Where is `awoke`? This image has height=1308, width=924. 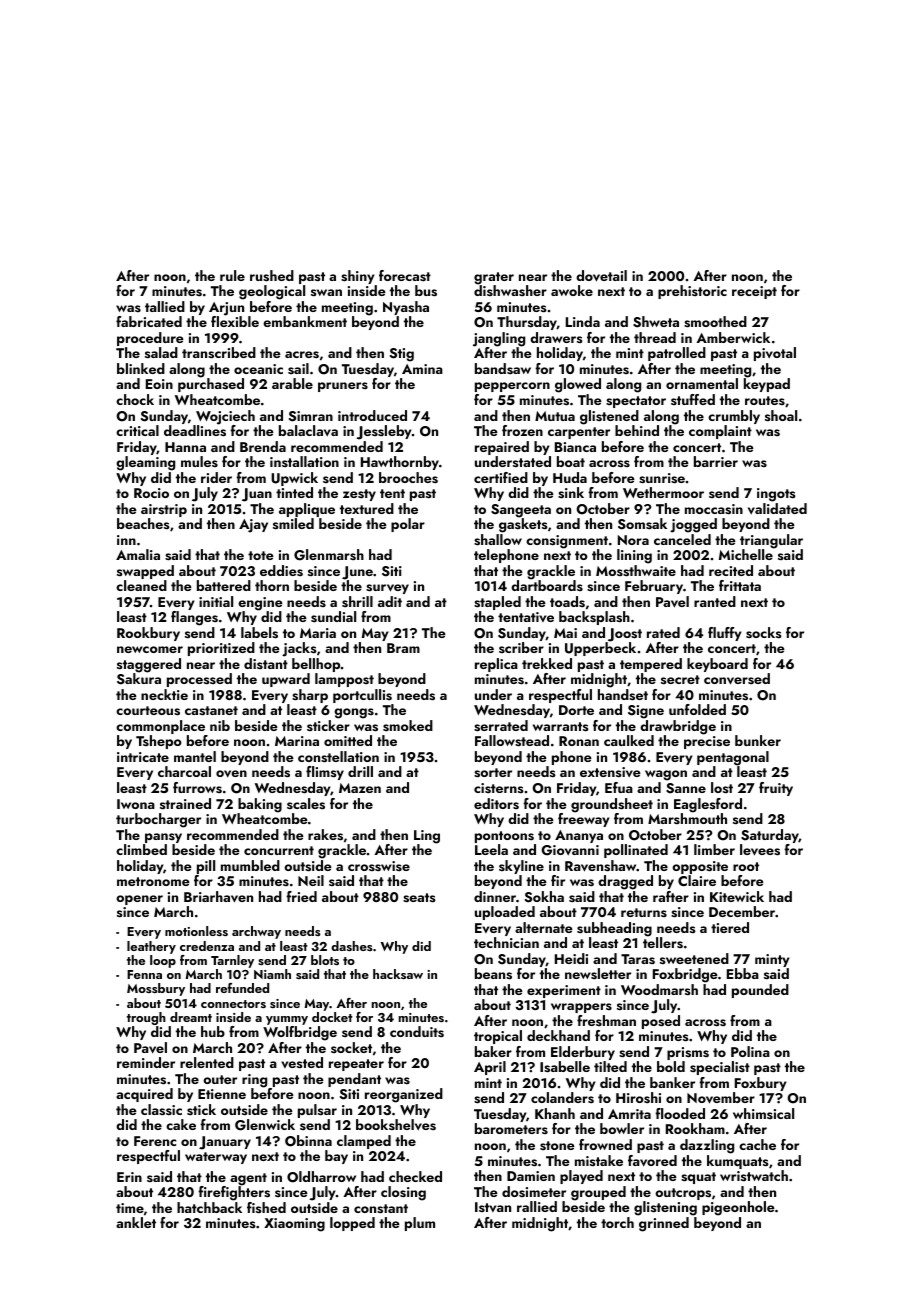 awoke is located at coordinates (572, 290).
